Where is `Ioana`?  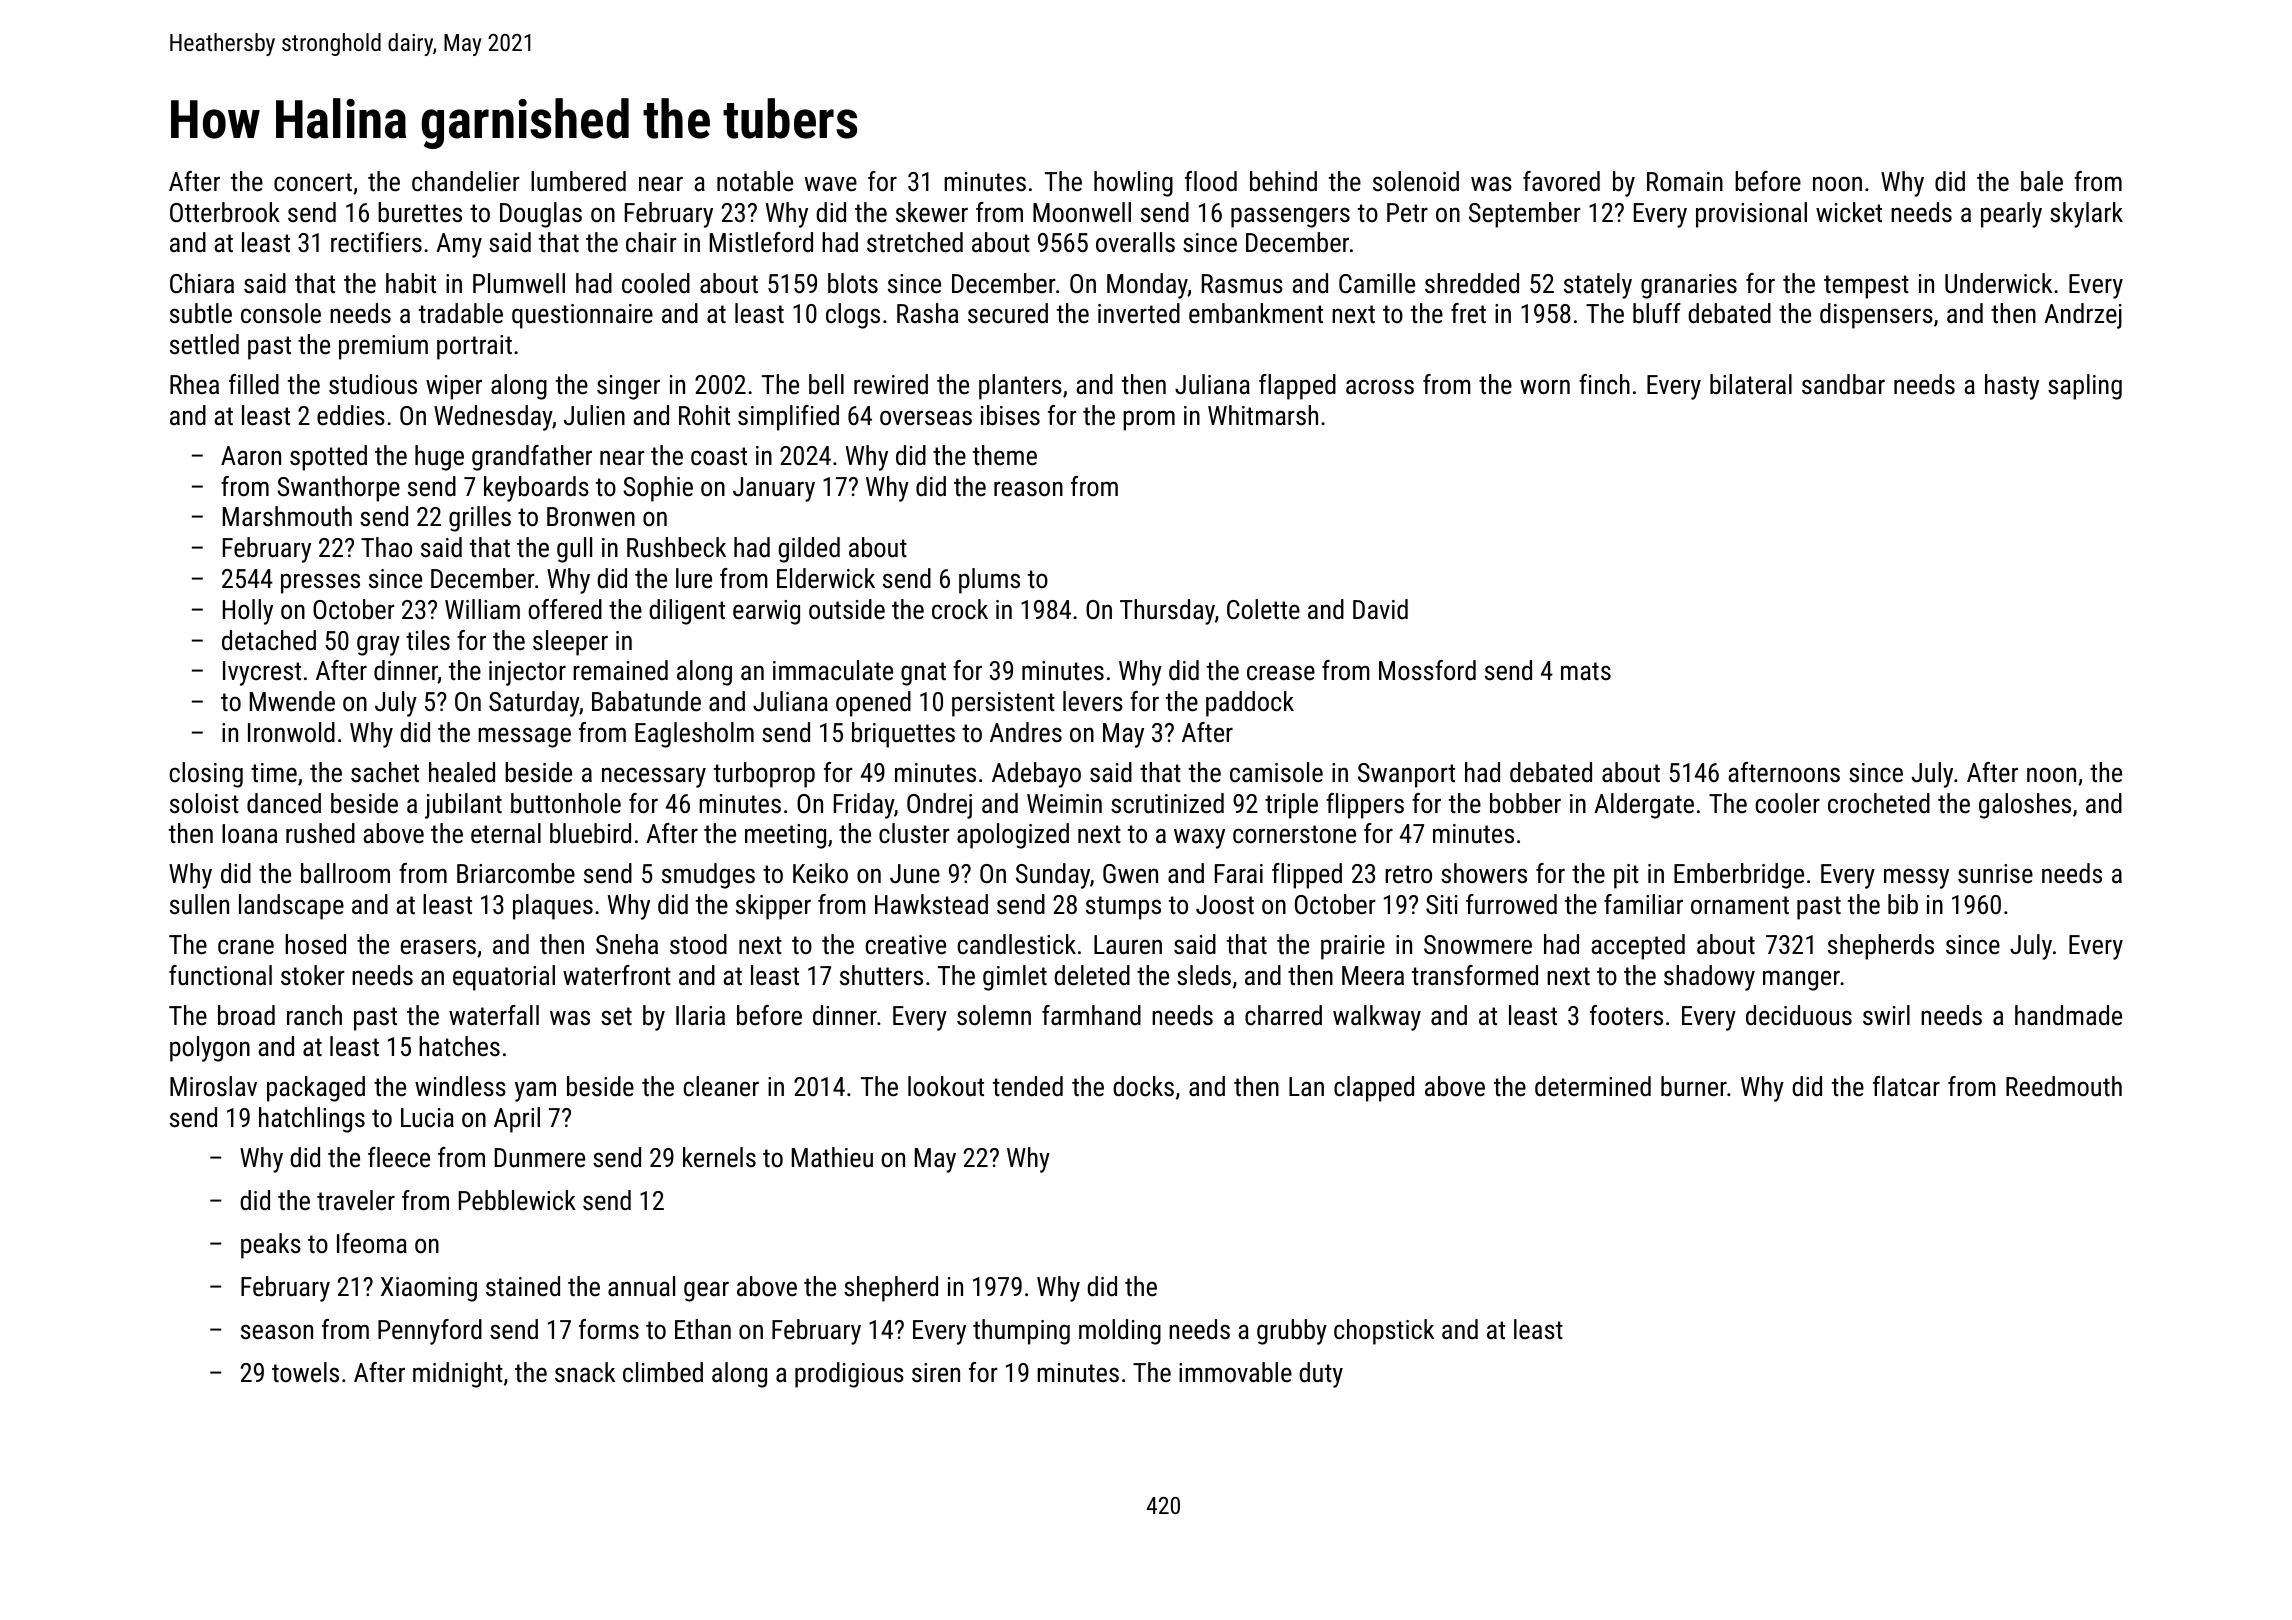 Ioana is located at coordinates (249, 834).
